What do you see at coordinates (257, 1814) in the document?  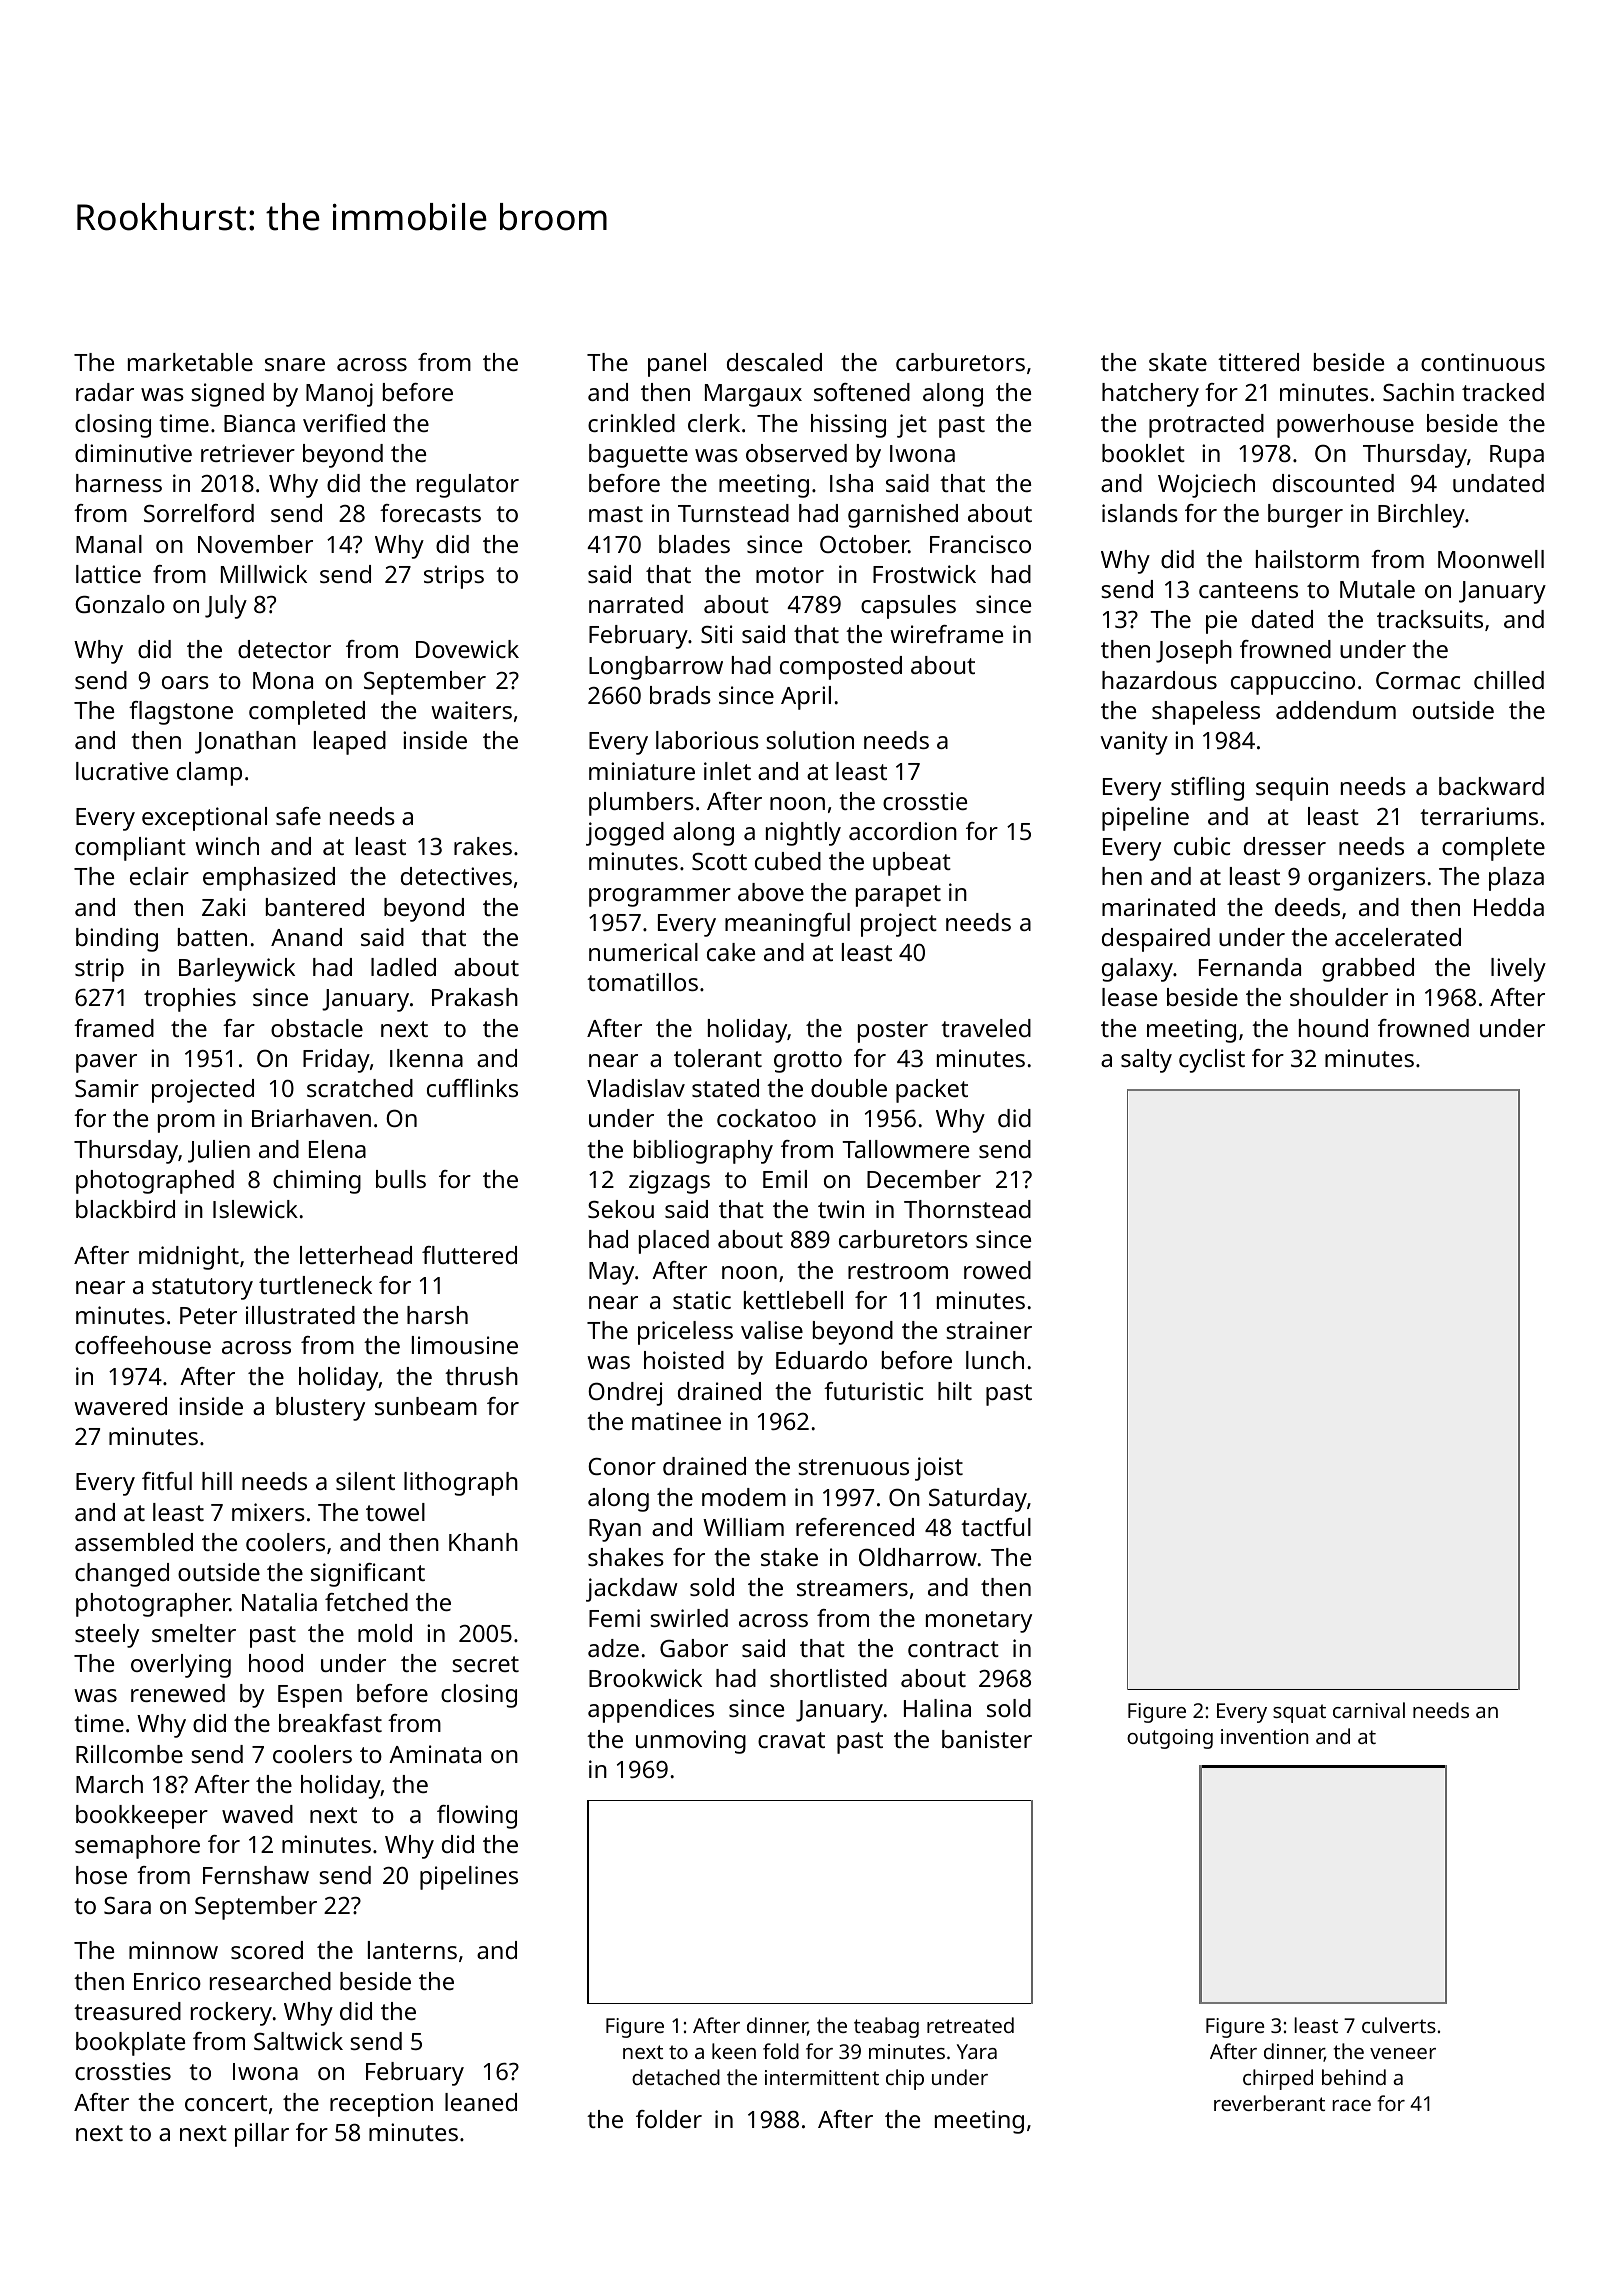 I see `waved` at bounding box center [257, 1814].
